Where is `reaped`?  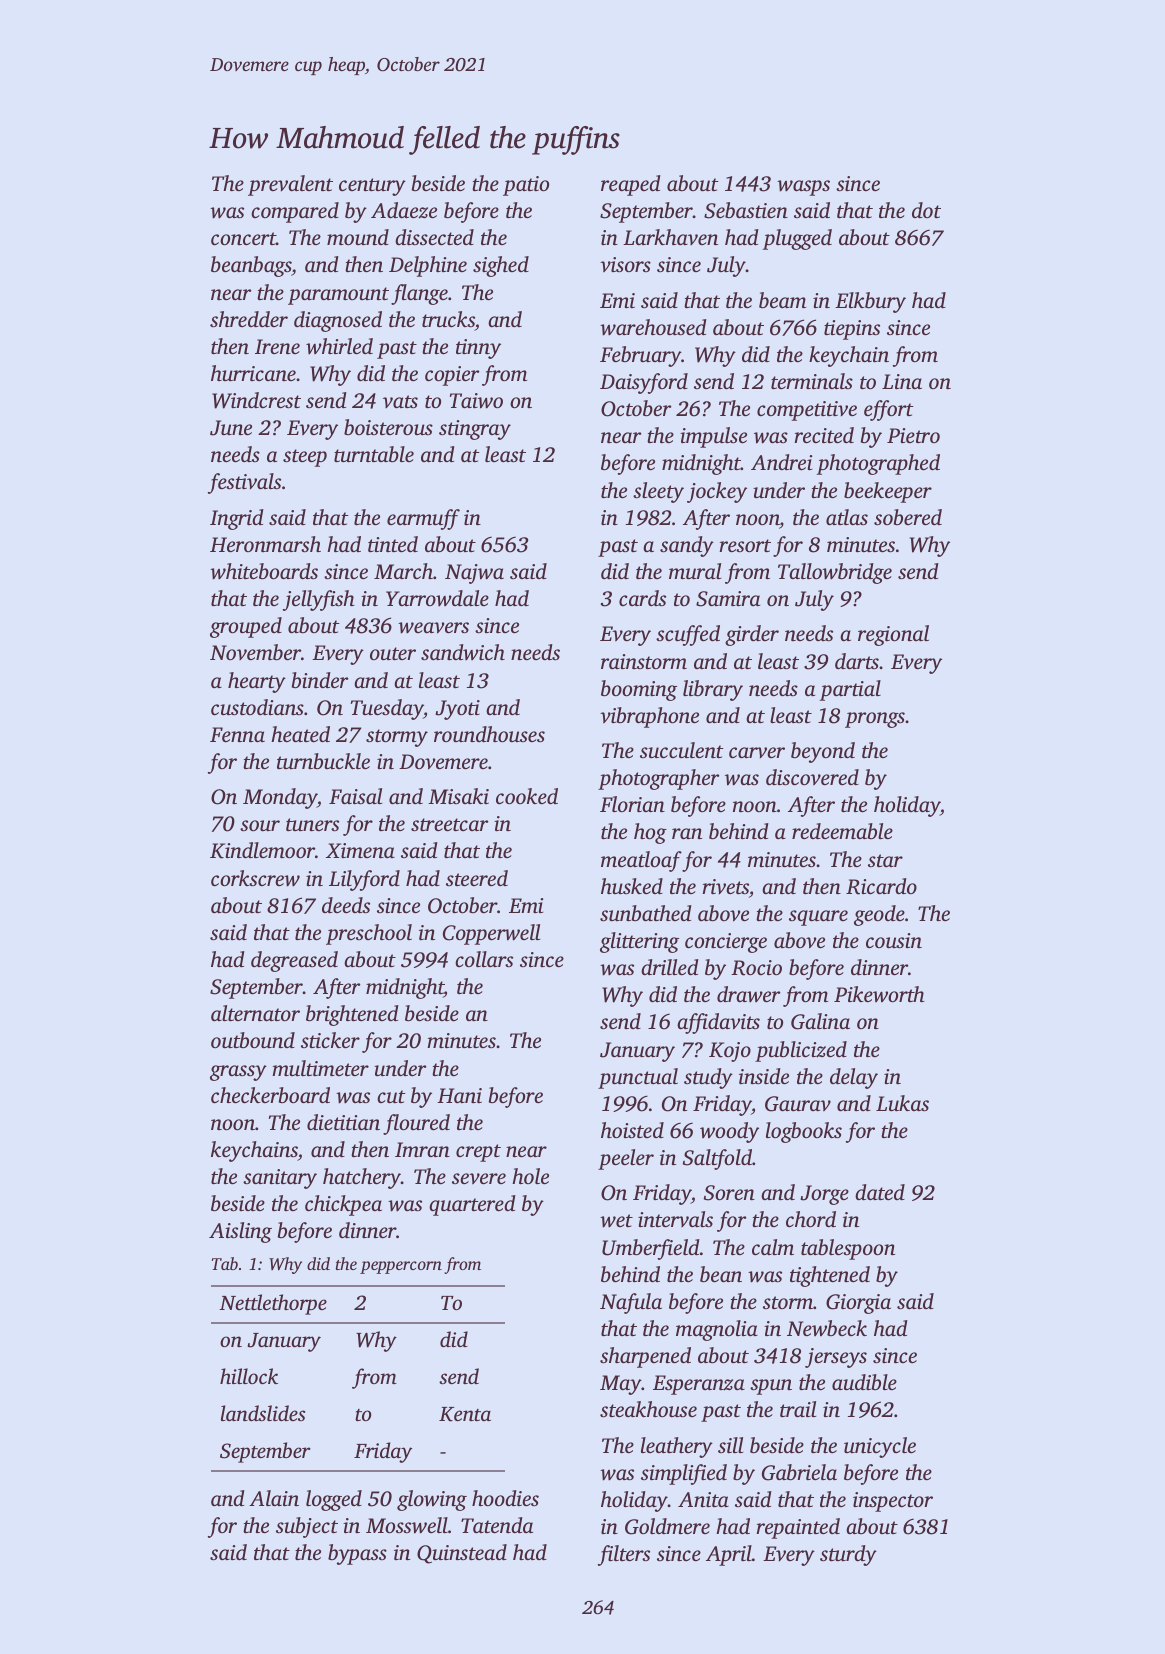 reaped is located at coordinates (631, 185).
